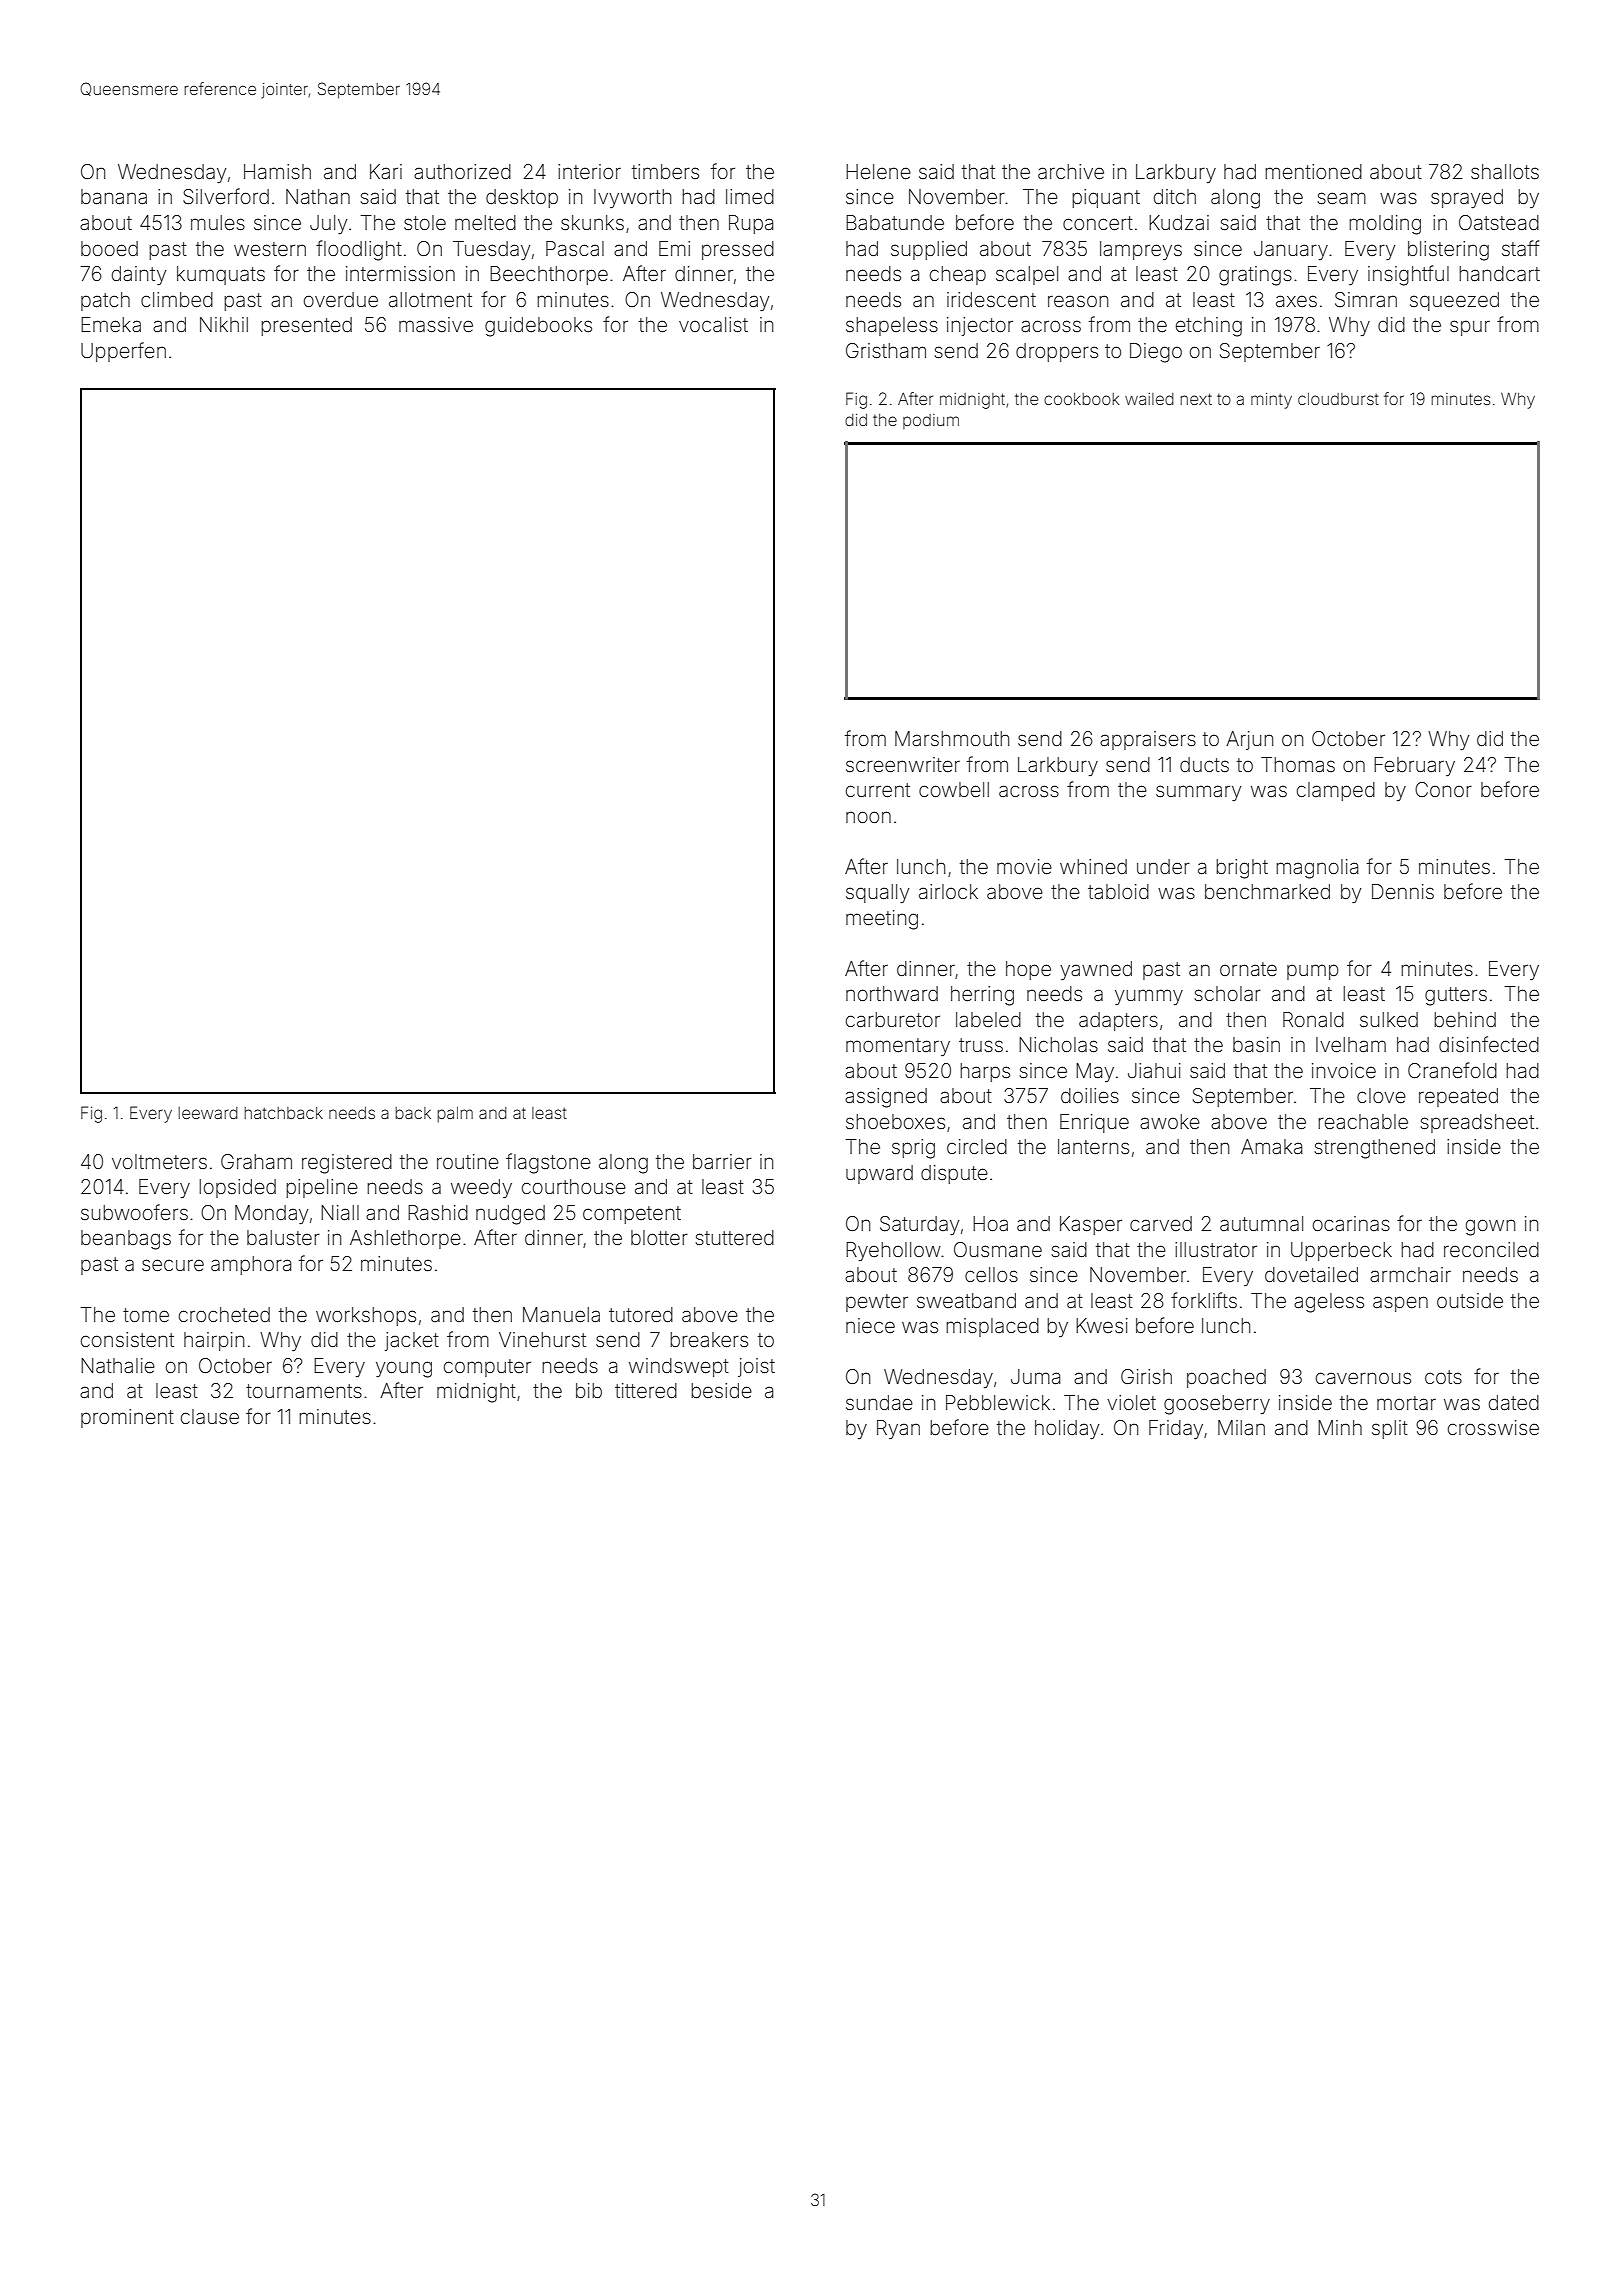 The height and width of the page is (2292, 1620). I want to click on screenwriter, so click(903, 764).
